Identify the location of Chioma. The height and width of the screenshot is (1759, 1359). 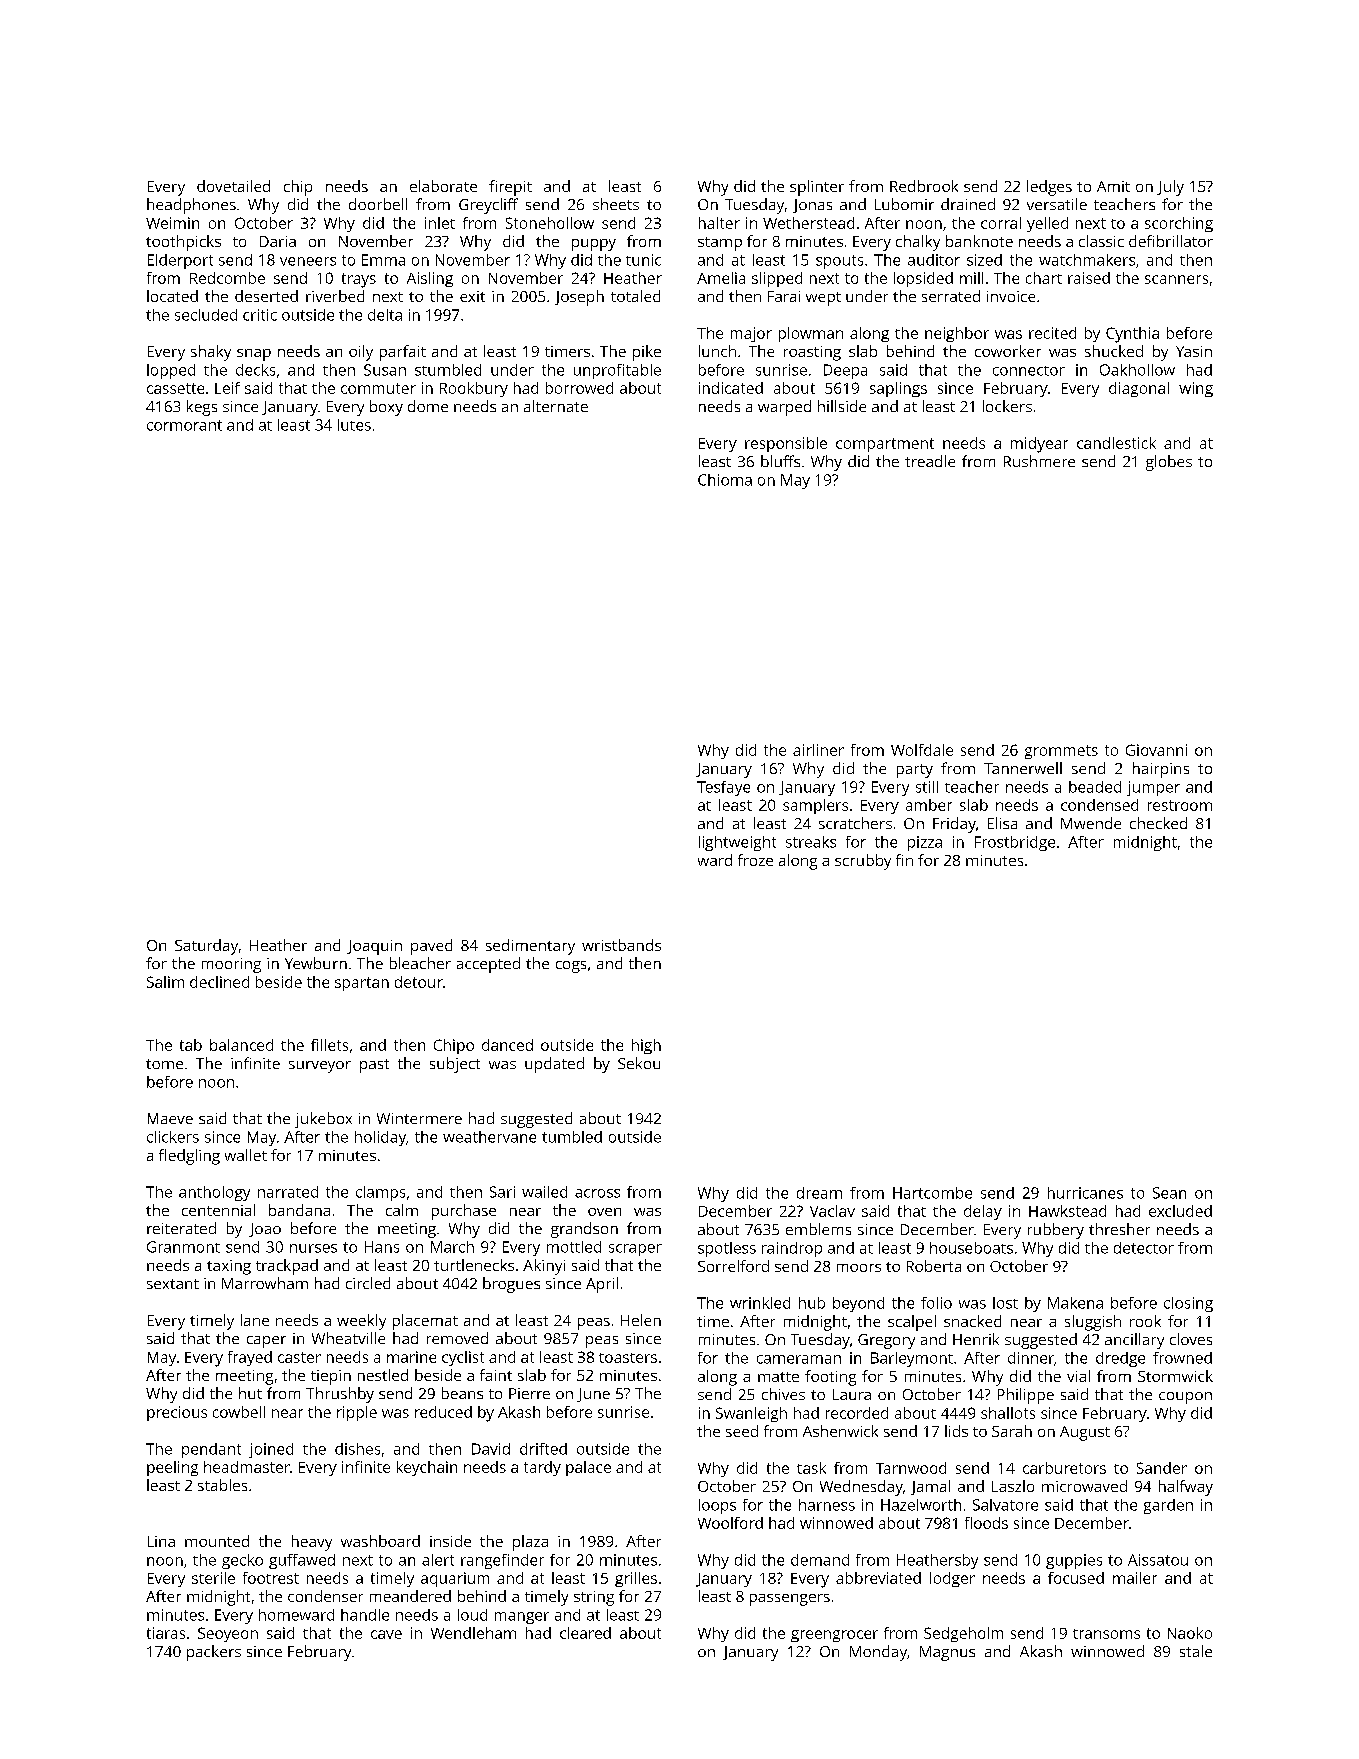
(725, 480).
